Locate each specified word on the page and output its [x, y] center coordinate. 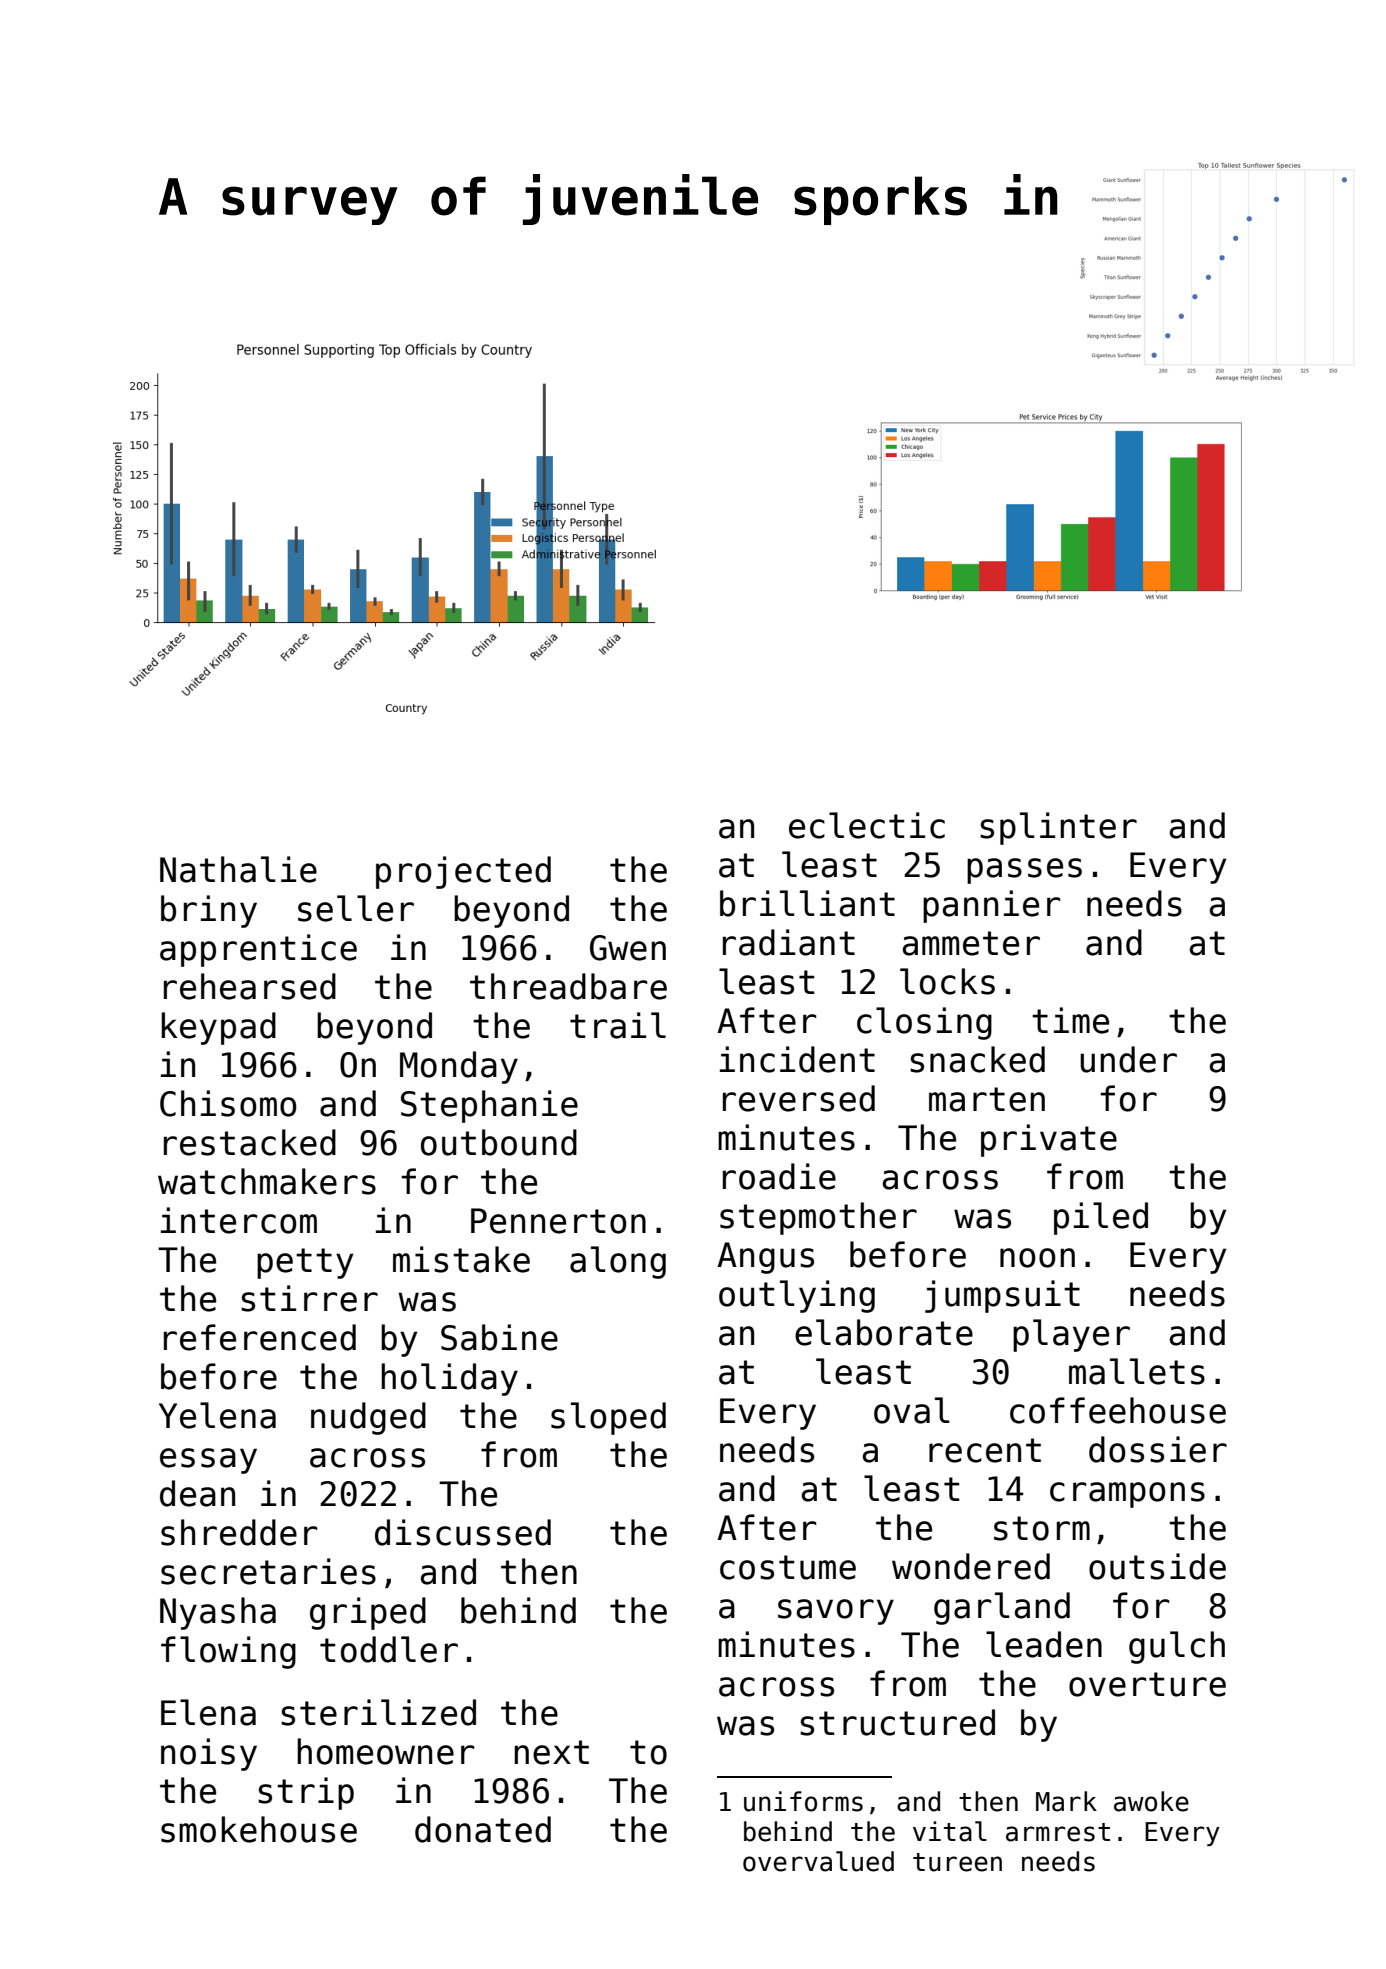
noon [1037, 1258]
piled [1101, 1218]
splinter [1058, 828]
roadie [779, 1176]
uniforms [803, 1801]
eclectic [867, 825]
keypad [218, 1028]
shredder [239, 1532]
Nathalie [238, 869]
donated [483, 1829]
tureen [957, 1862]
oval [912, 1410]
